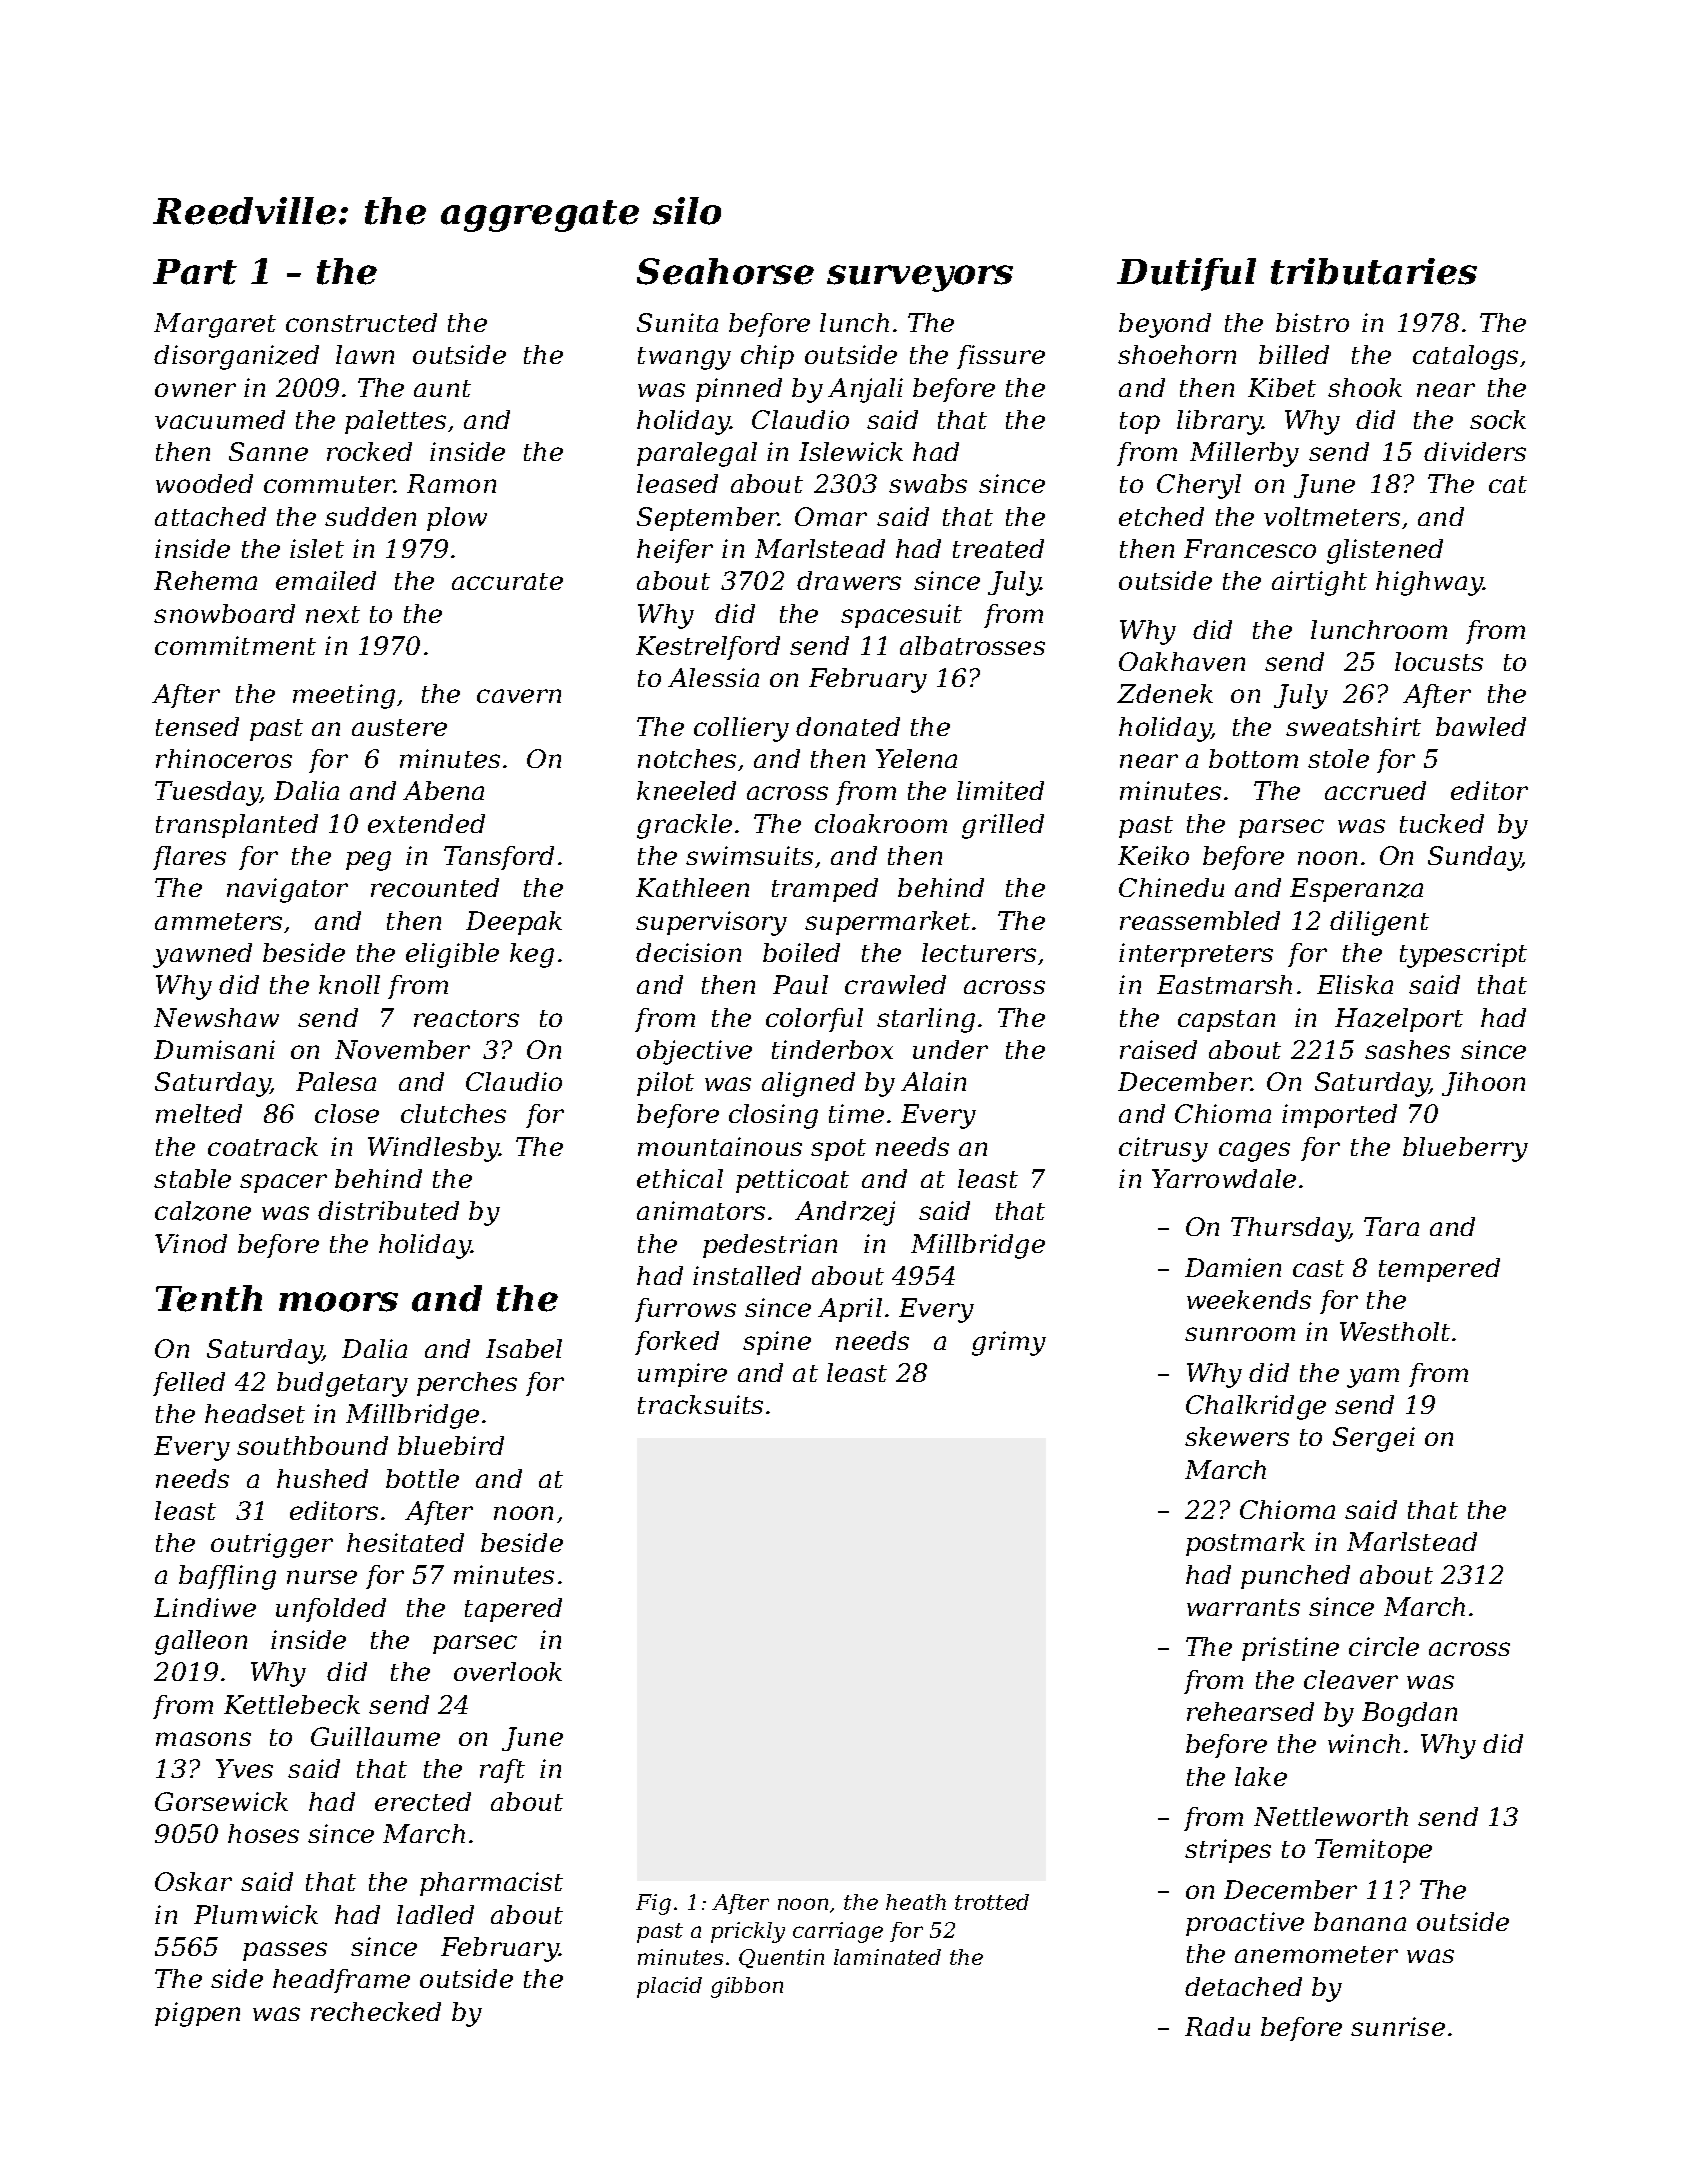  Describe the element at coordinates (1250, 1711) in the screenshot. I see `rehearsed` at that location.
